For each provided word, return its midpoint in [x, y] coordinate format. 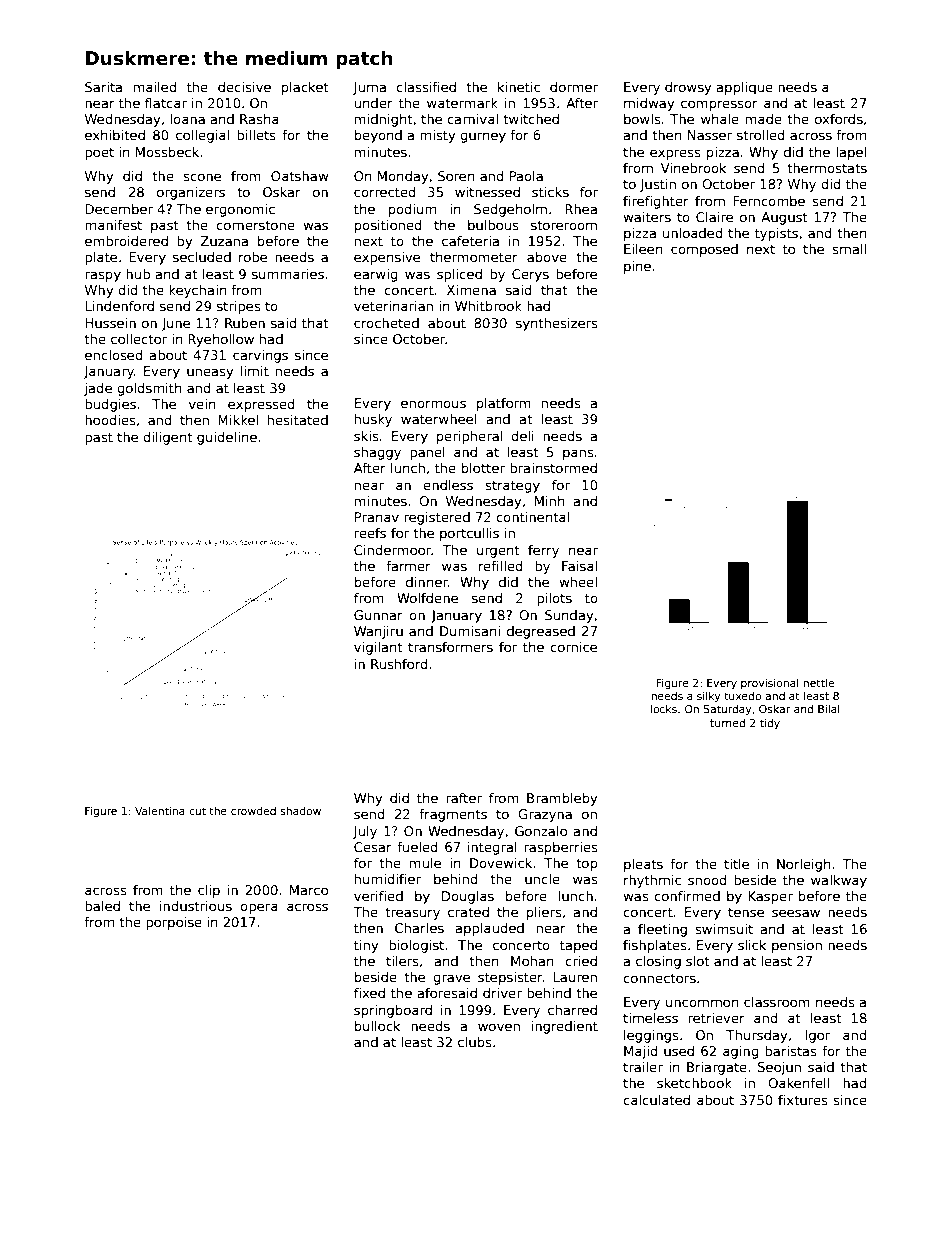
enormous [433, 404]
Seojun [779, 1068]
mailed [155, 87]
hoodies [110, 420]
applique [744, 88]
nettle [818, 682]
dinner [427, 582]
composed [704, 250]
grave [451, 979]
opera [259, 908]
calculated [656, 1100]
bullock [378, 1026]
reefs [370, 533]
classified [426, 87]
